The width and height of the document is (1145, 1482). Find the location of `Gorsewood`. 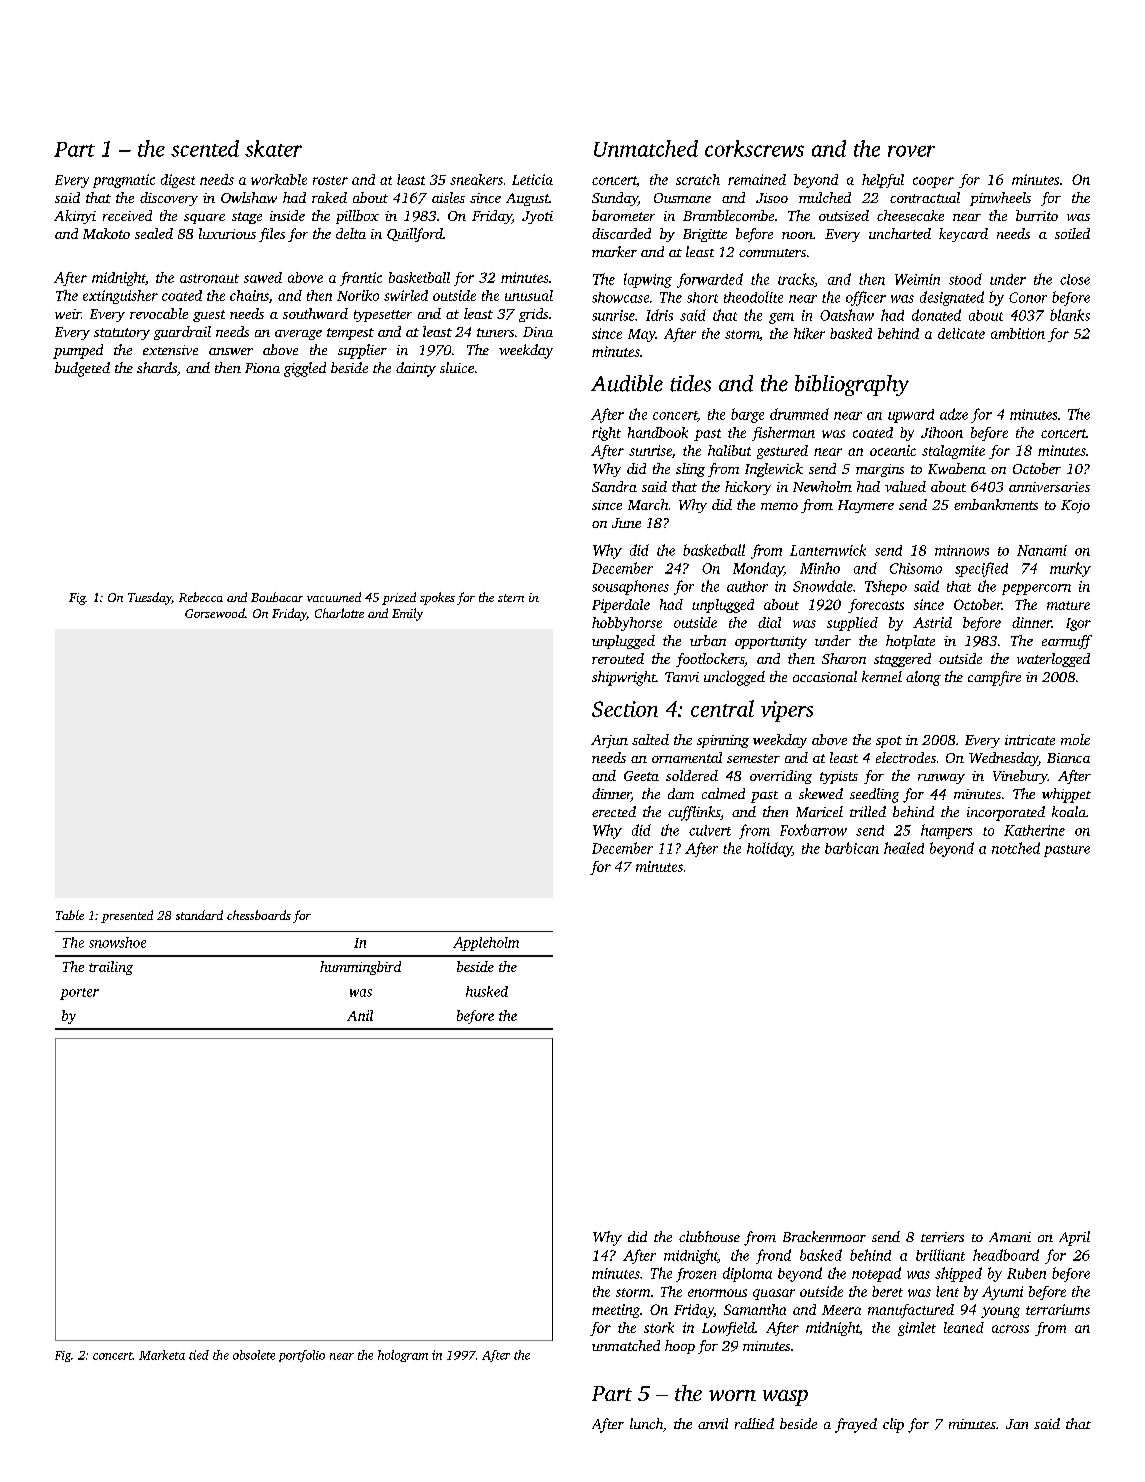

Gorsewood is located at coordinates (215, 613).
